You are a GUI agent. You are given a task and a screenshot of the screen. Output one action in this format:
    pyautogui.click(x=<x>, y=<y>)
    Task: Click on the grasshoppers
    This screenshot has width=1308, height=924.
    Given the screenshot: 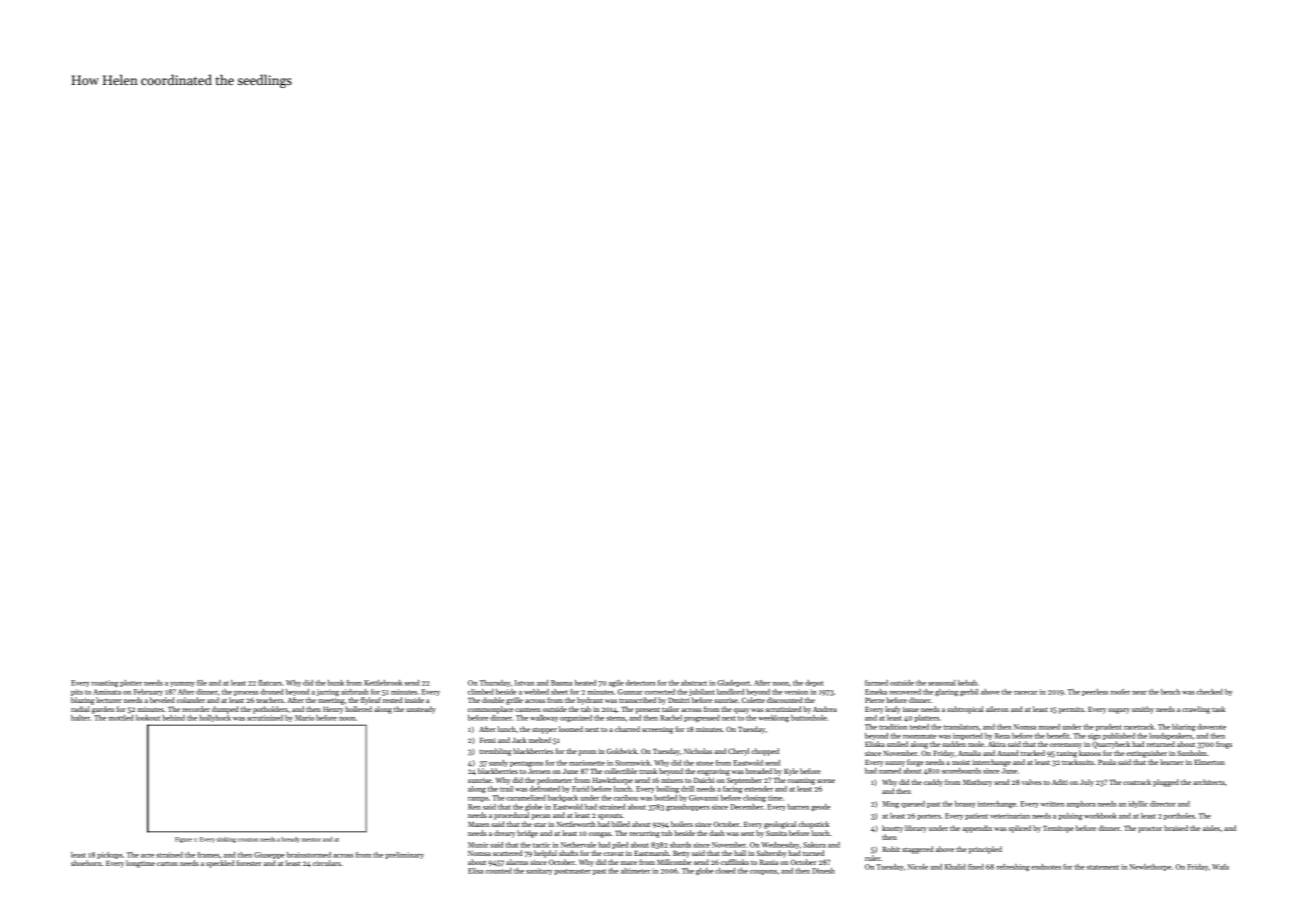 What is the action you would take?
    pyautogui.click(x=688, y=807)
